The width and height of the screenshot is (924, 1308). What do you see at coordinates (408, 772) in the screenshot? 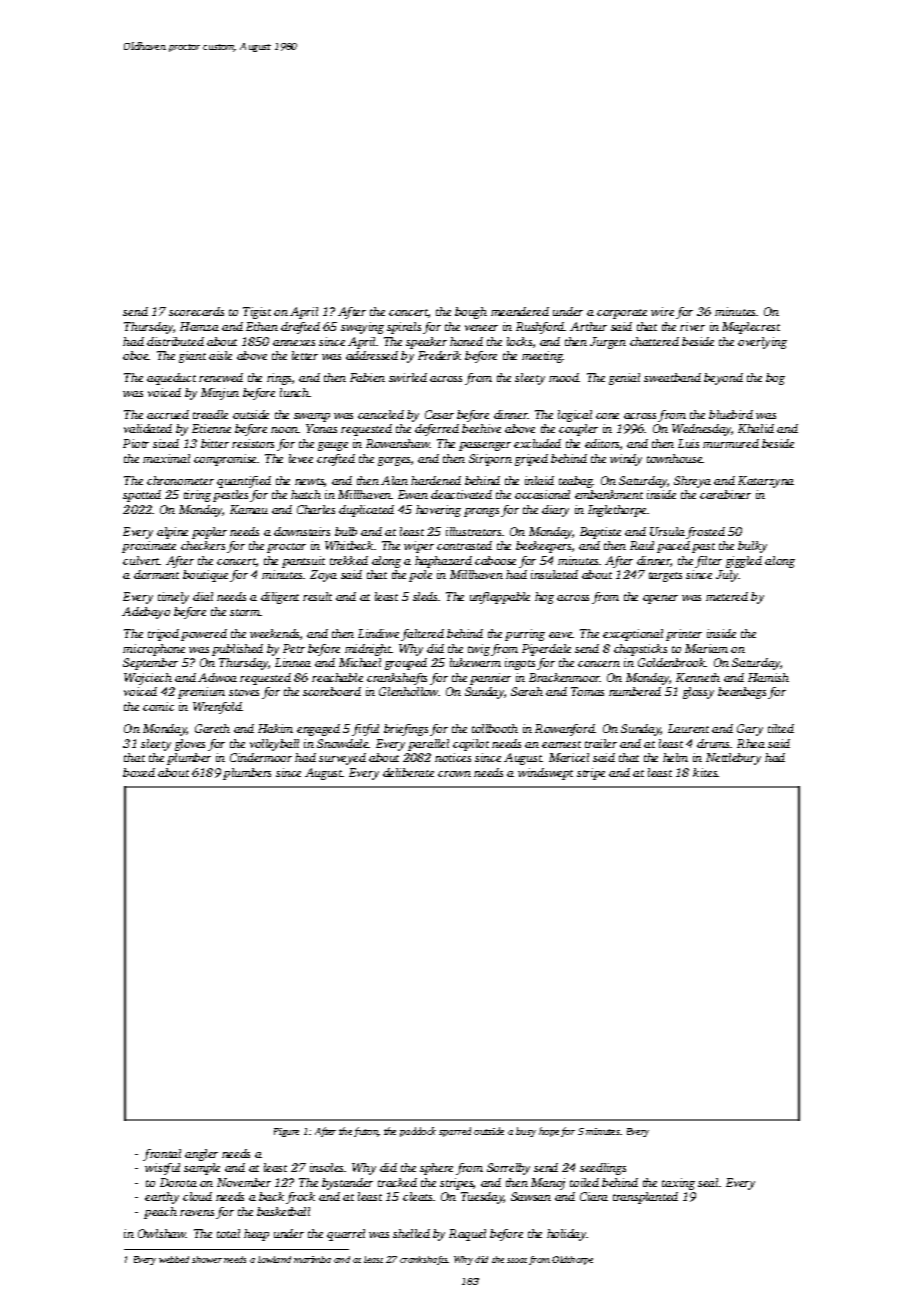
I see `deliberate` at bounding box center [408, 772].
